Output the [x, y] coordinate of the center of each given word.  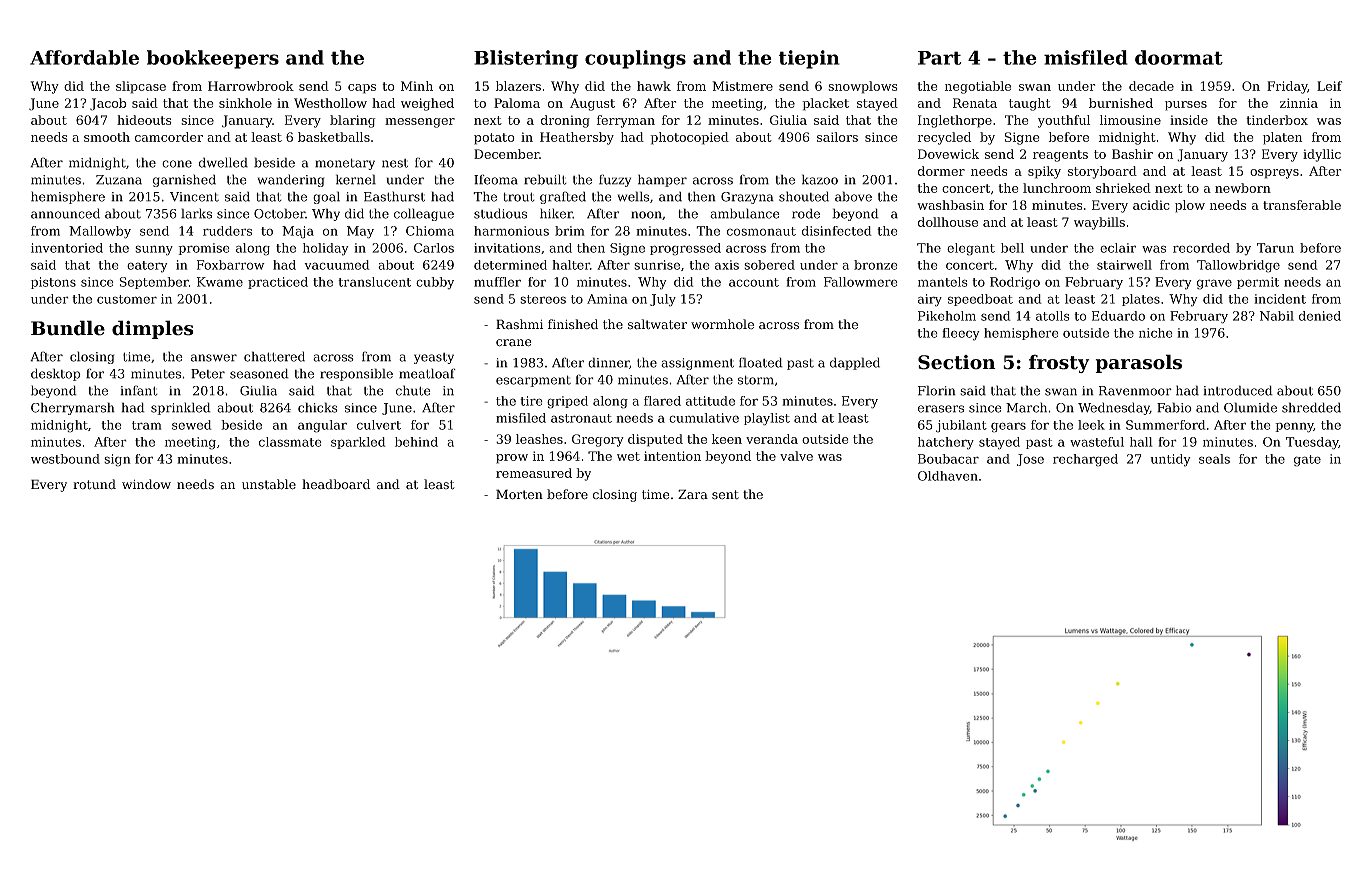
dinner [609, 363]
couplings [635, 59]
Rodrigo [1015, 283]
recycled [944, 138]
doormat [1179, 57]
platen [1282, 138]
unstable [269, 484]
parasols [1138, 363]
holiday [326, 249]
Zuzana [119, 180]
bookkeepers [213, 59]
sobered [769, 265]
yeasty [434, 358]
